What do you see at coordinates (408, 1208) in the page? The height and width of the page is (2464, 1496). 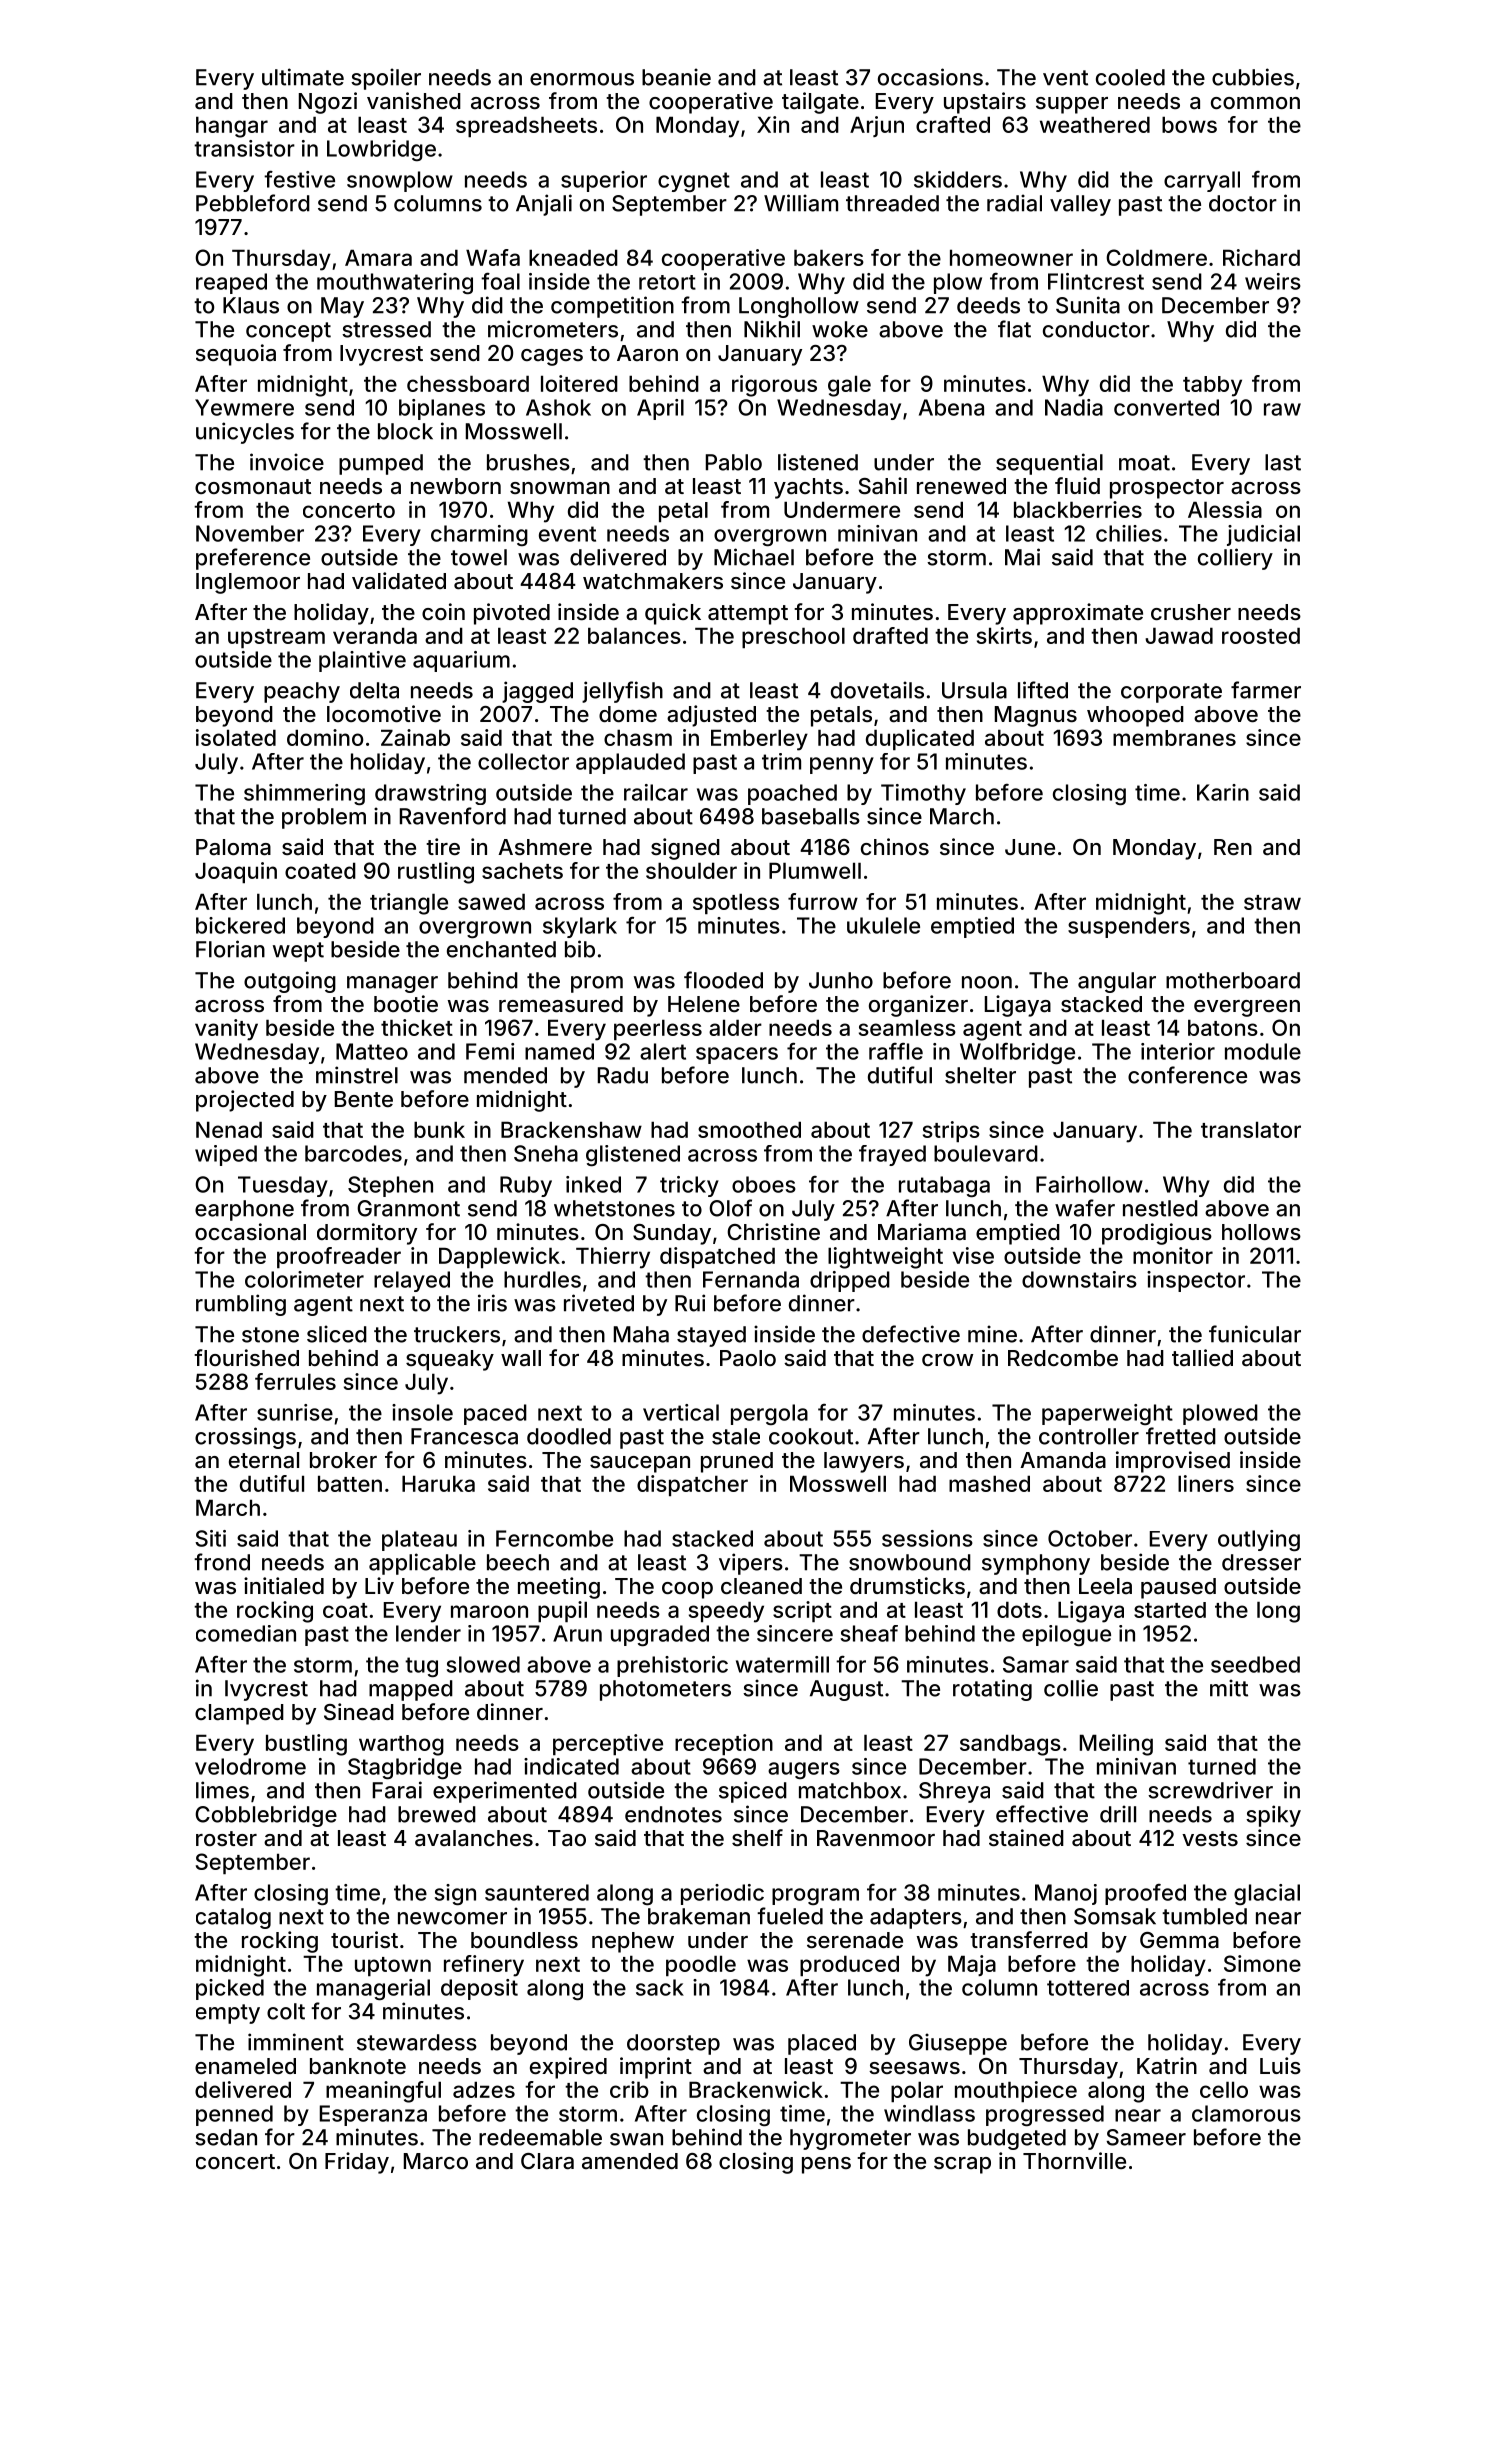 I see `Granmont` at bounding box center [408, 1208].
